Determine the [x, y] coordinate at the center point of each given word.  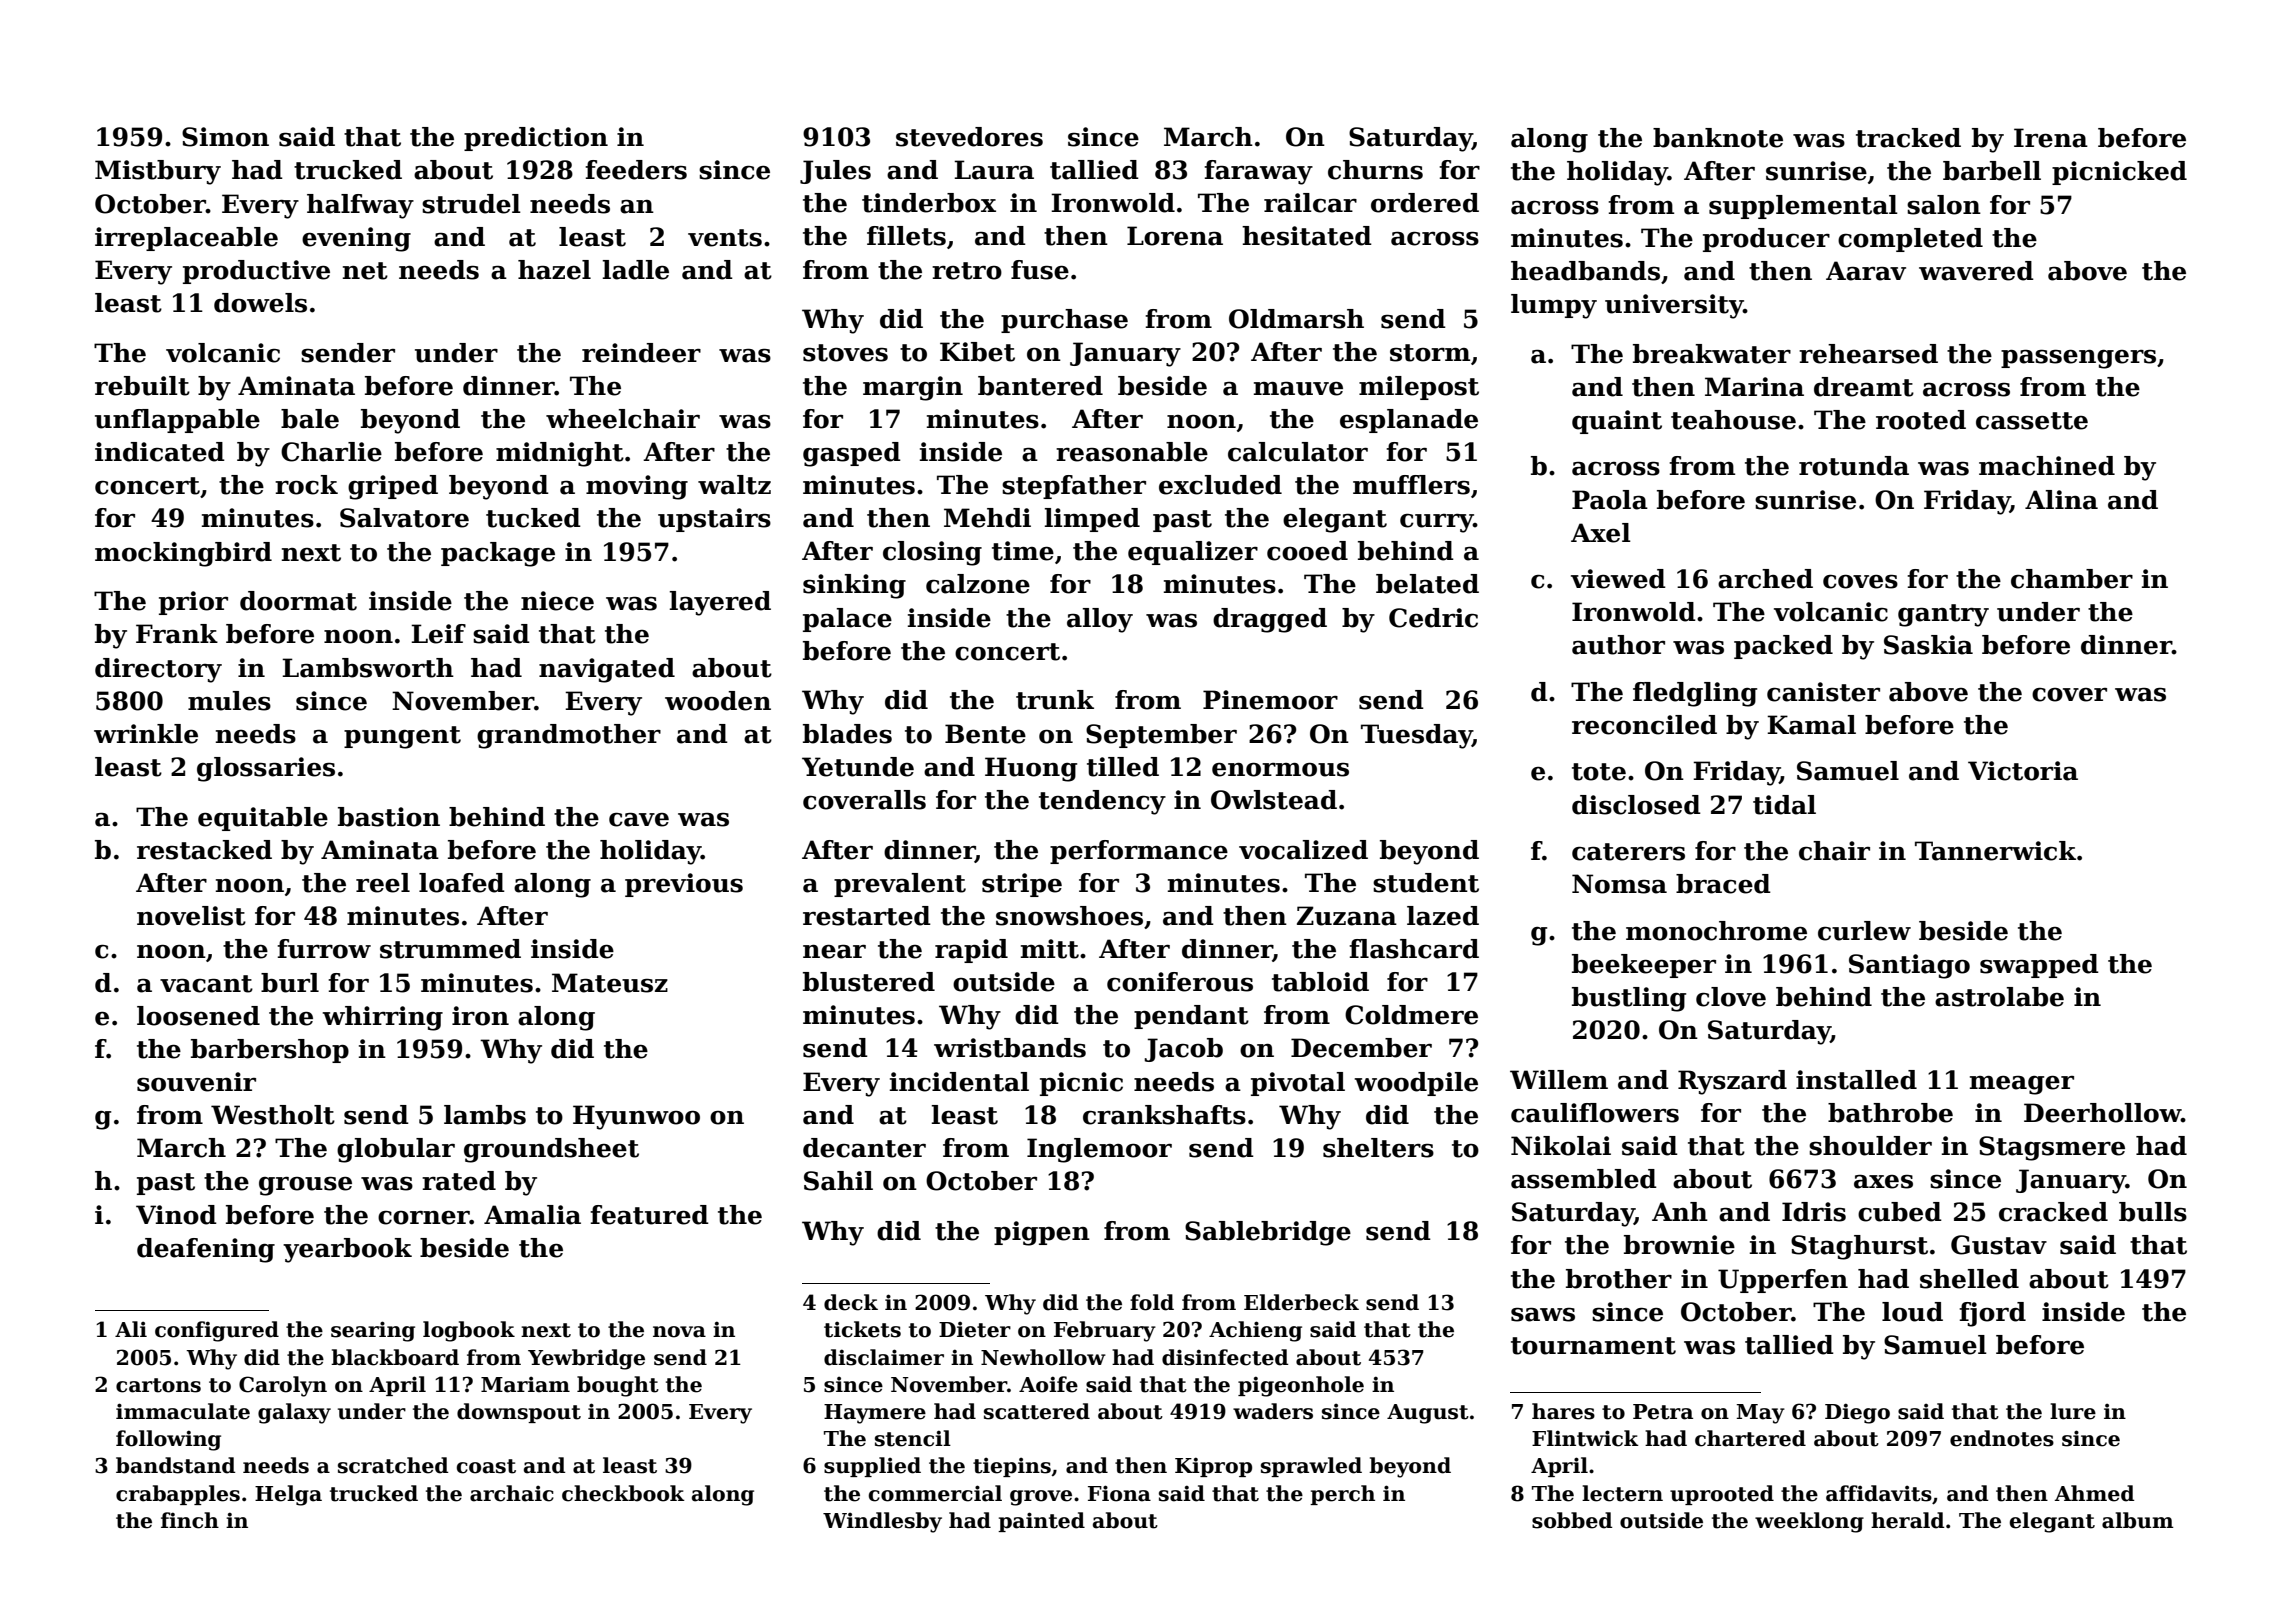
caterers [1628, 852]
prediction [536, 139]
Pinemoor [1270, 700]
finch [190, 1520]
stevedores [969, 137]
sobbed [1572, 1520]
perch [1342, 1495]
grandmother [569, 736]
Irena [2051, 138]
